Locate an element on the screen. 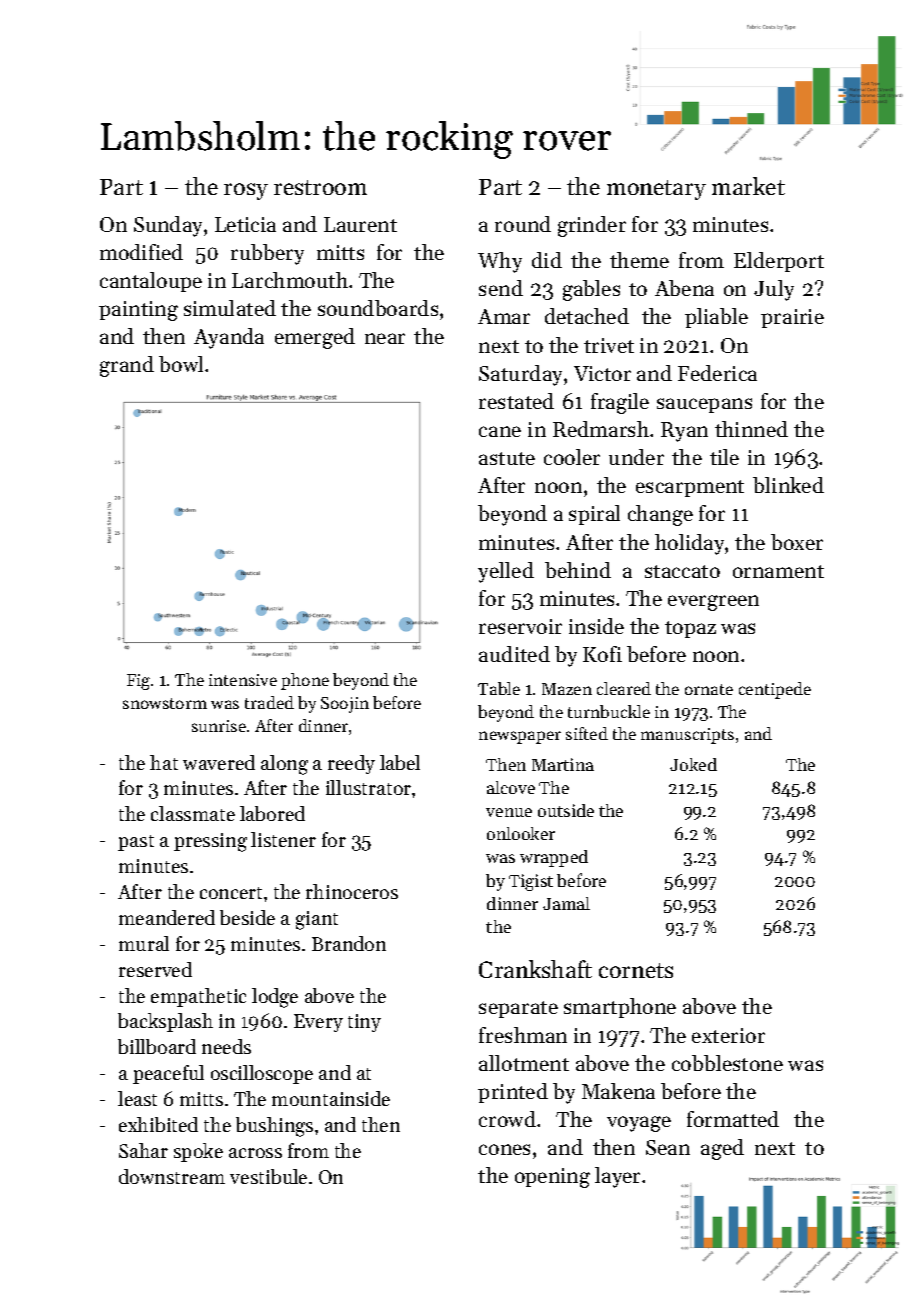  restroom is located at coordinates (320, 187).
